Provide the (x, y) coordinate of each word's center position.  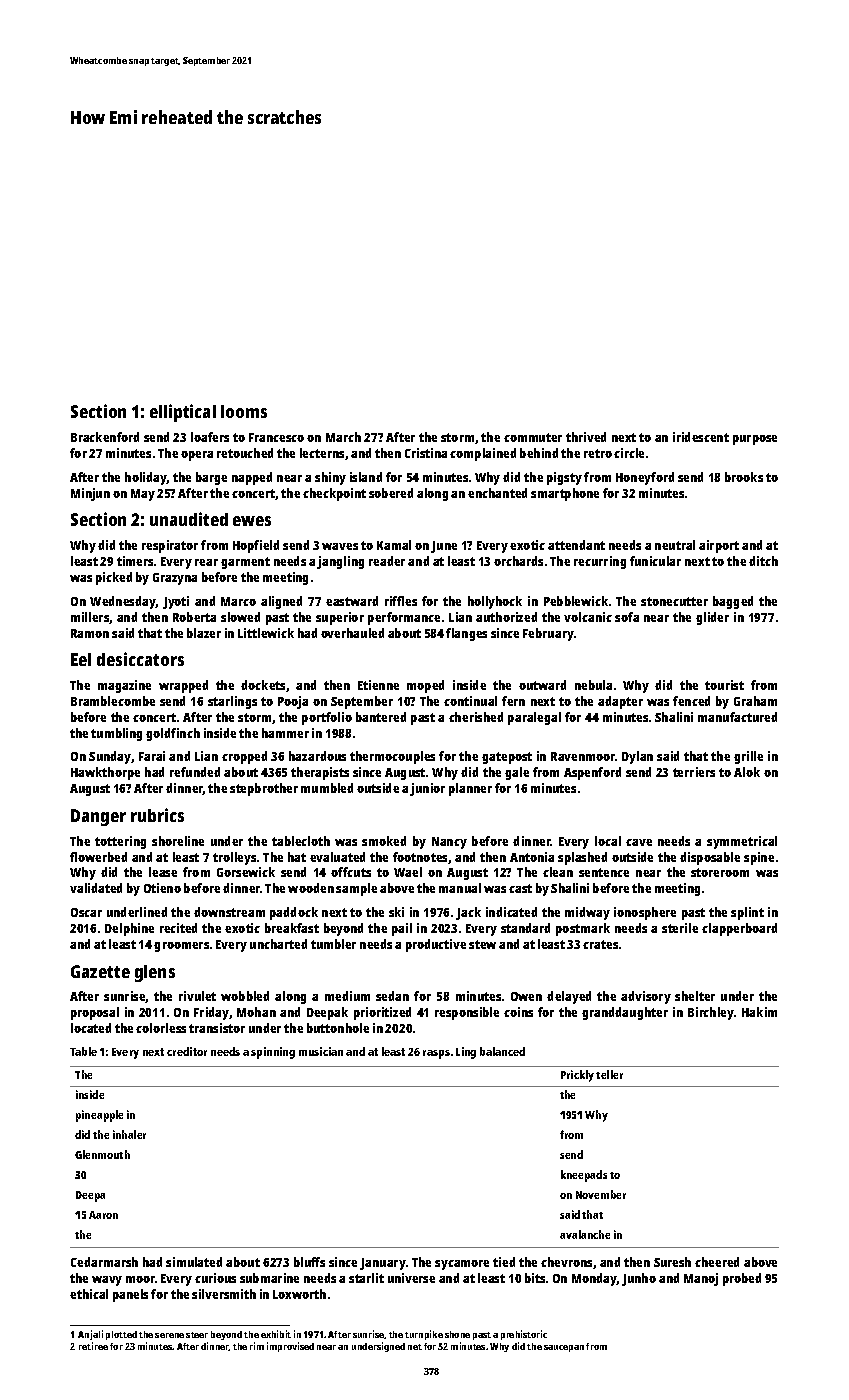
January (383, 1264)
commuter (533, 437)
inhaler (129, 1134)
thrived (586, 437)
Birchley (711, 1013)
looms (244, 411)
